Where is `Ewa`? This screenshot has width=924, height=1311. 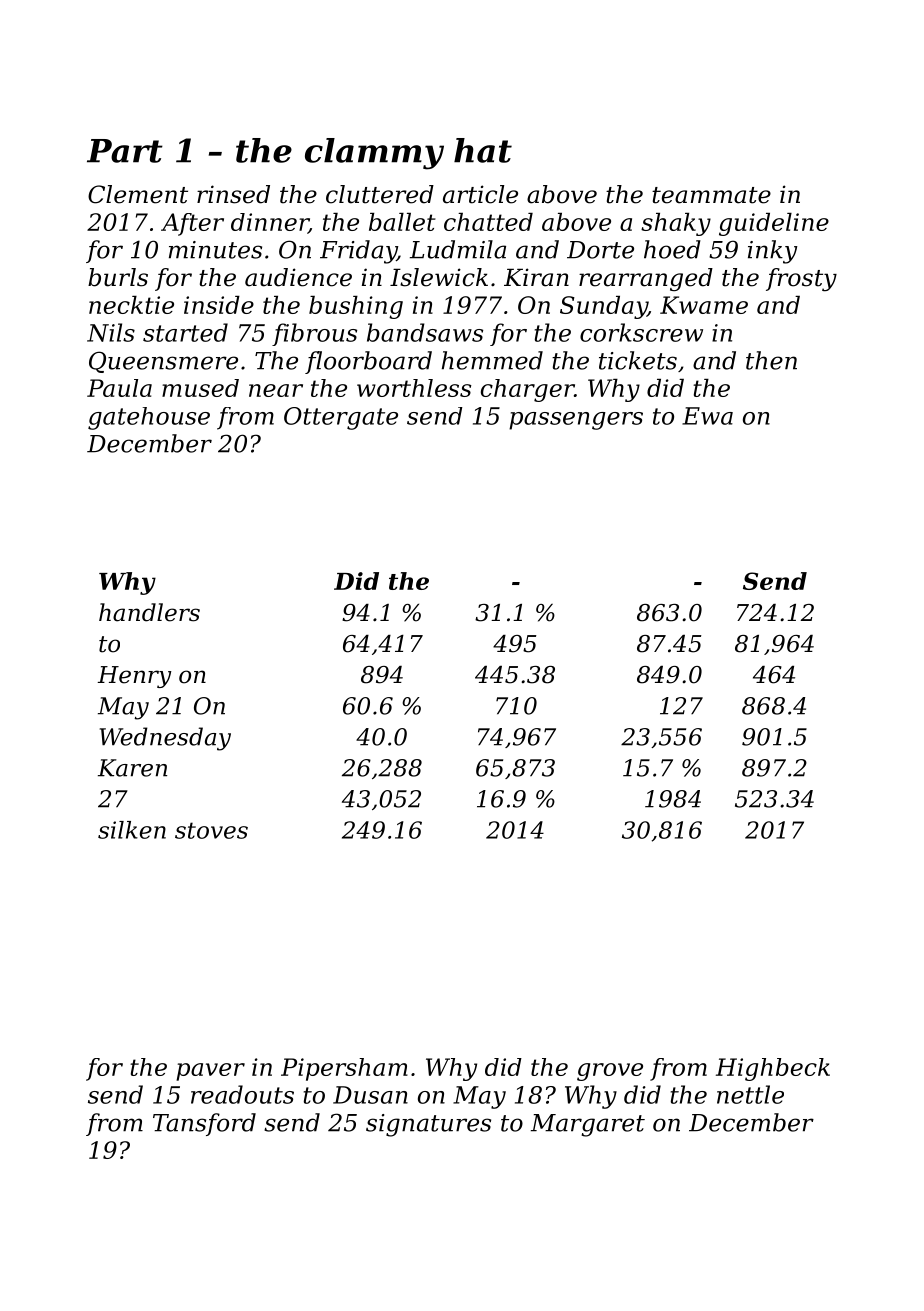
Ewa is located at coordinates (707, 416).
